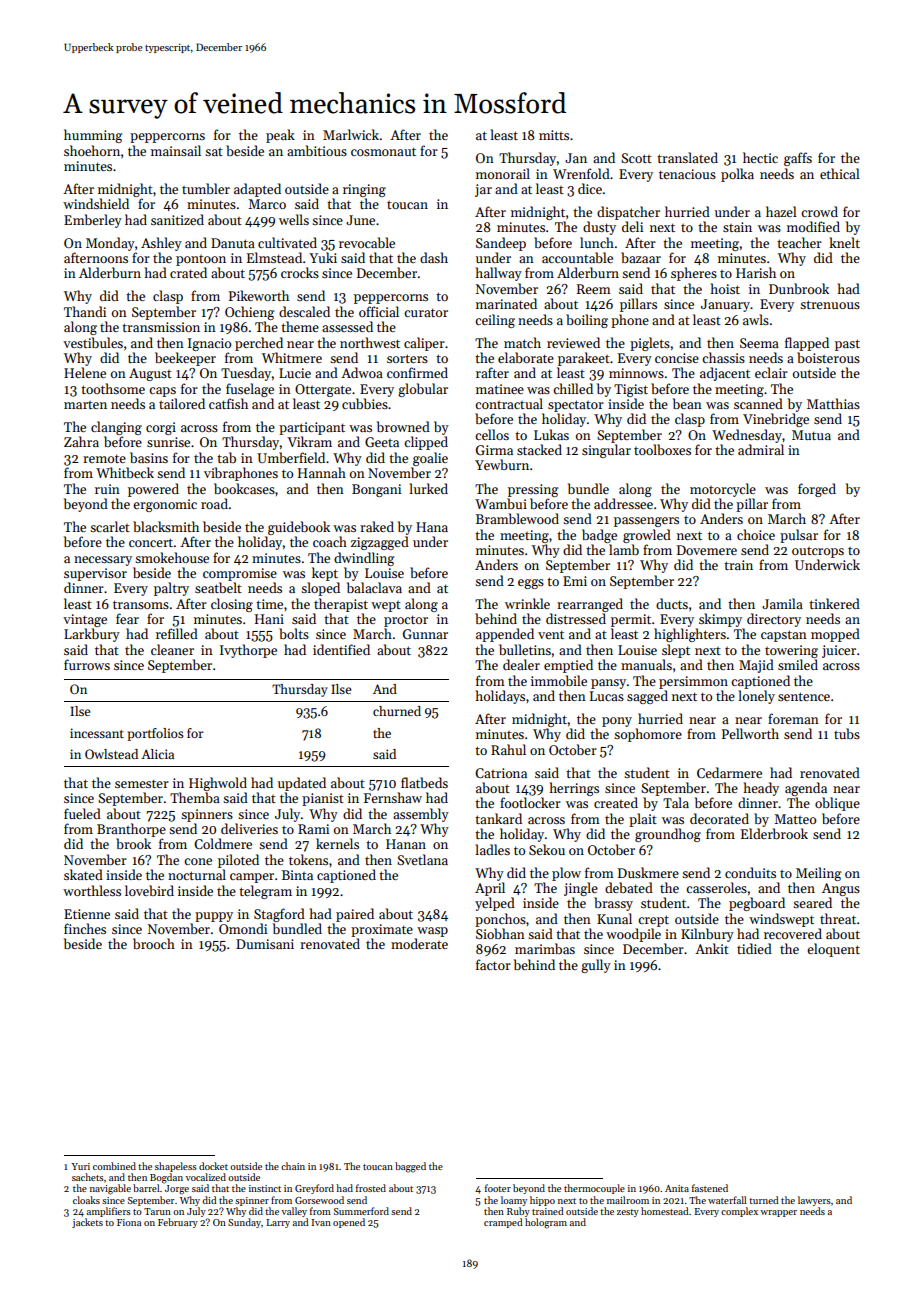 The image size is (924, 1308). I want to click on Gunnar, so click(425, 634).
